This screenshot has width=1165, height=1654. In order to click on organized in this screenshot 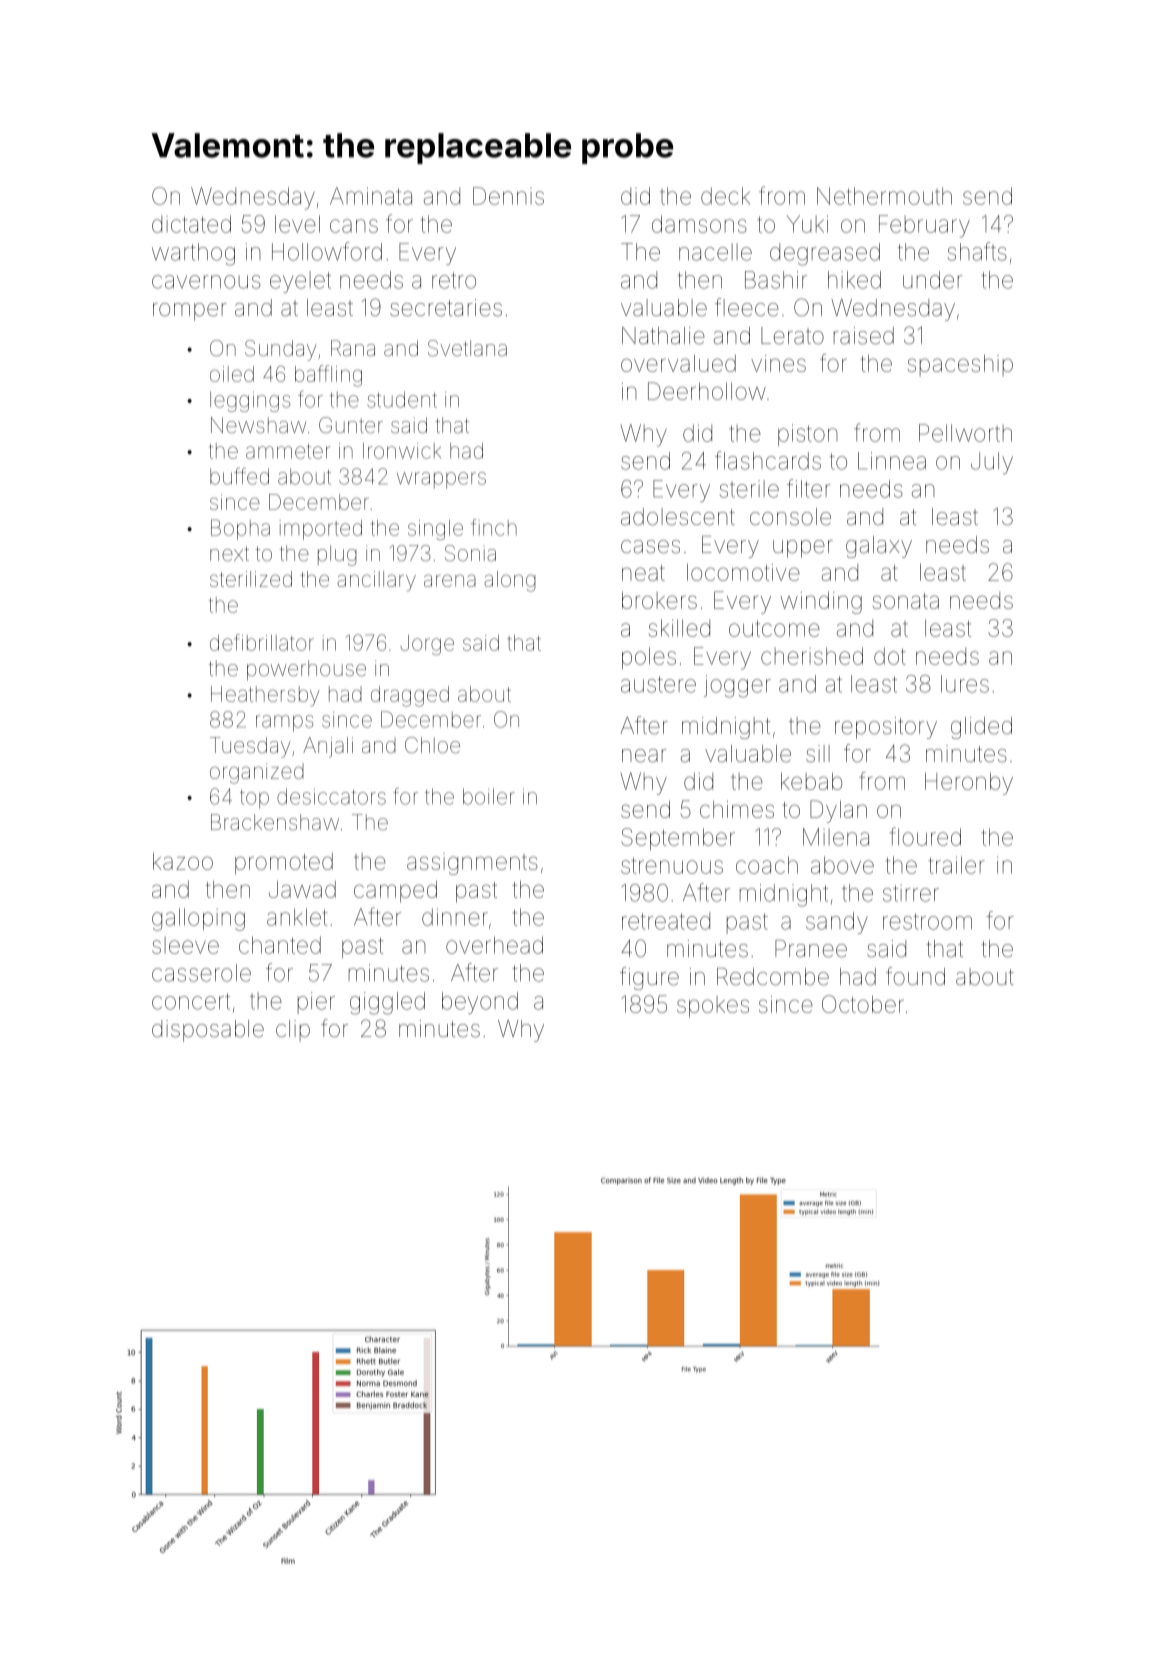, I will do `click(257, 773)`.
